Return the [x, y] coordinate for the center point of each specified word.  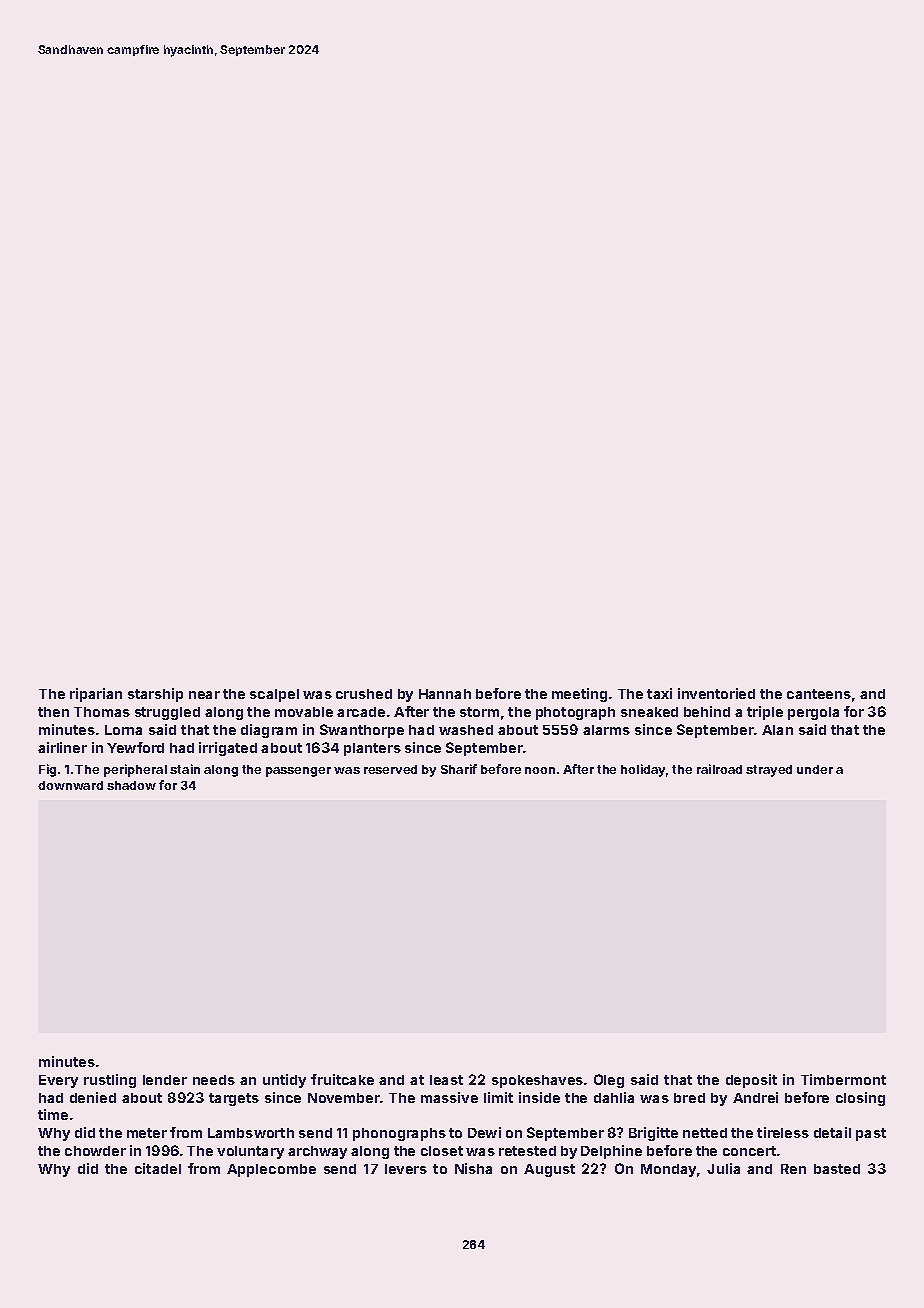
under [815, 769]
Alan [777, 730]
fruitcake [342, 1079]
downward [70, 785]
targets [234, 1099]
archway [317, 1152]
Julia [723, 1168]
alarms [606, 730]
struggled [167, 713]
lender [165, 1080]
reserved [390, 769]
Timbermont [843, 1079]
